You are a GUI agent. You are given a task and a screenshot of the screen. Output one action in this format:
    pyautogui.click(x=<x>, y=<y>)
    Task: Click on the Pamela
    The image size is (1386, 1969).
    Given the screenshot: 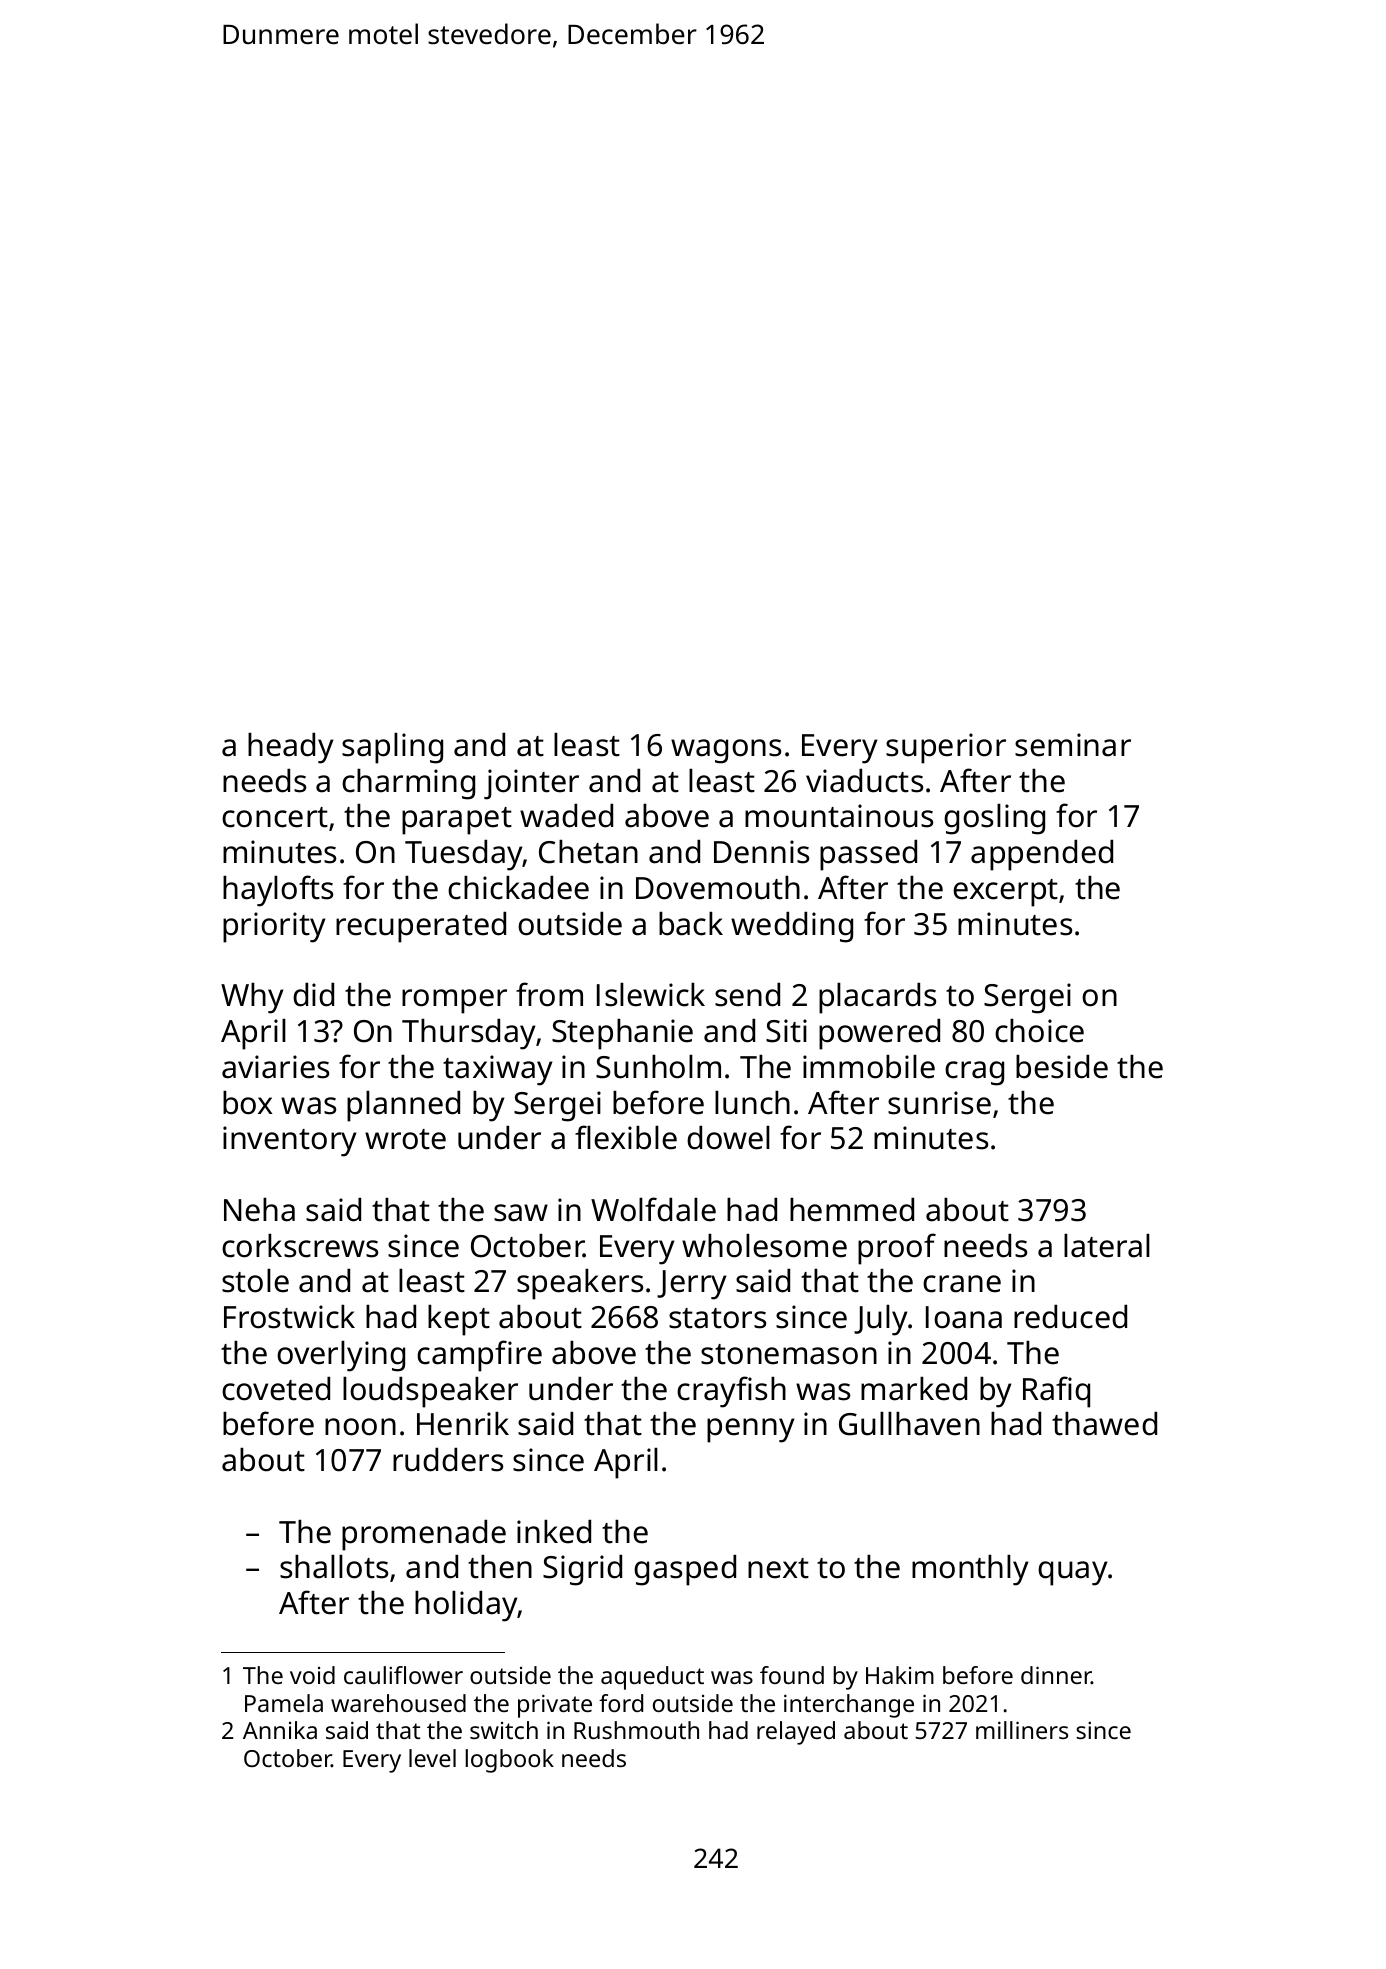 What is the action you would take?
    pyautogui.click(x=284, y=1703)
